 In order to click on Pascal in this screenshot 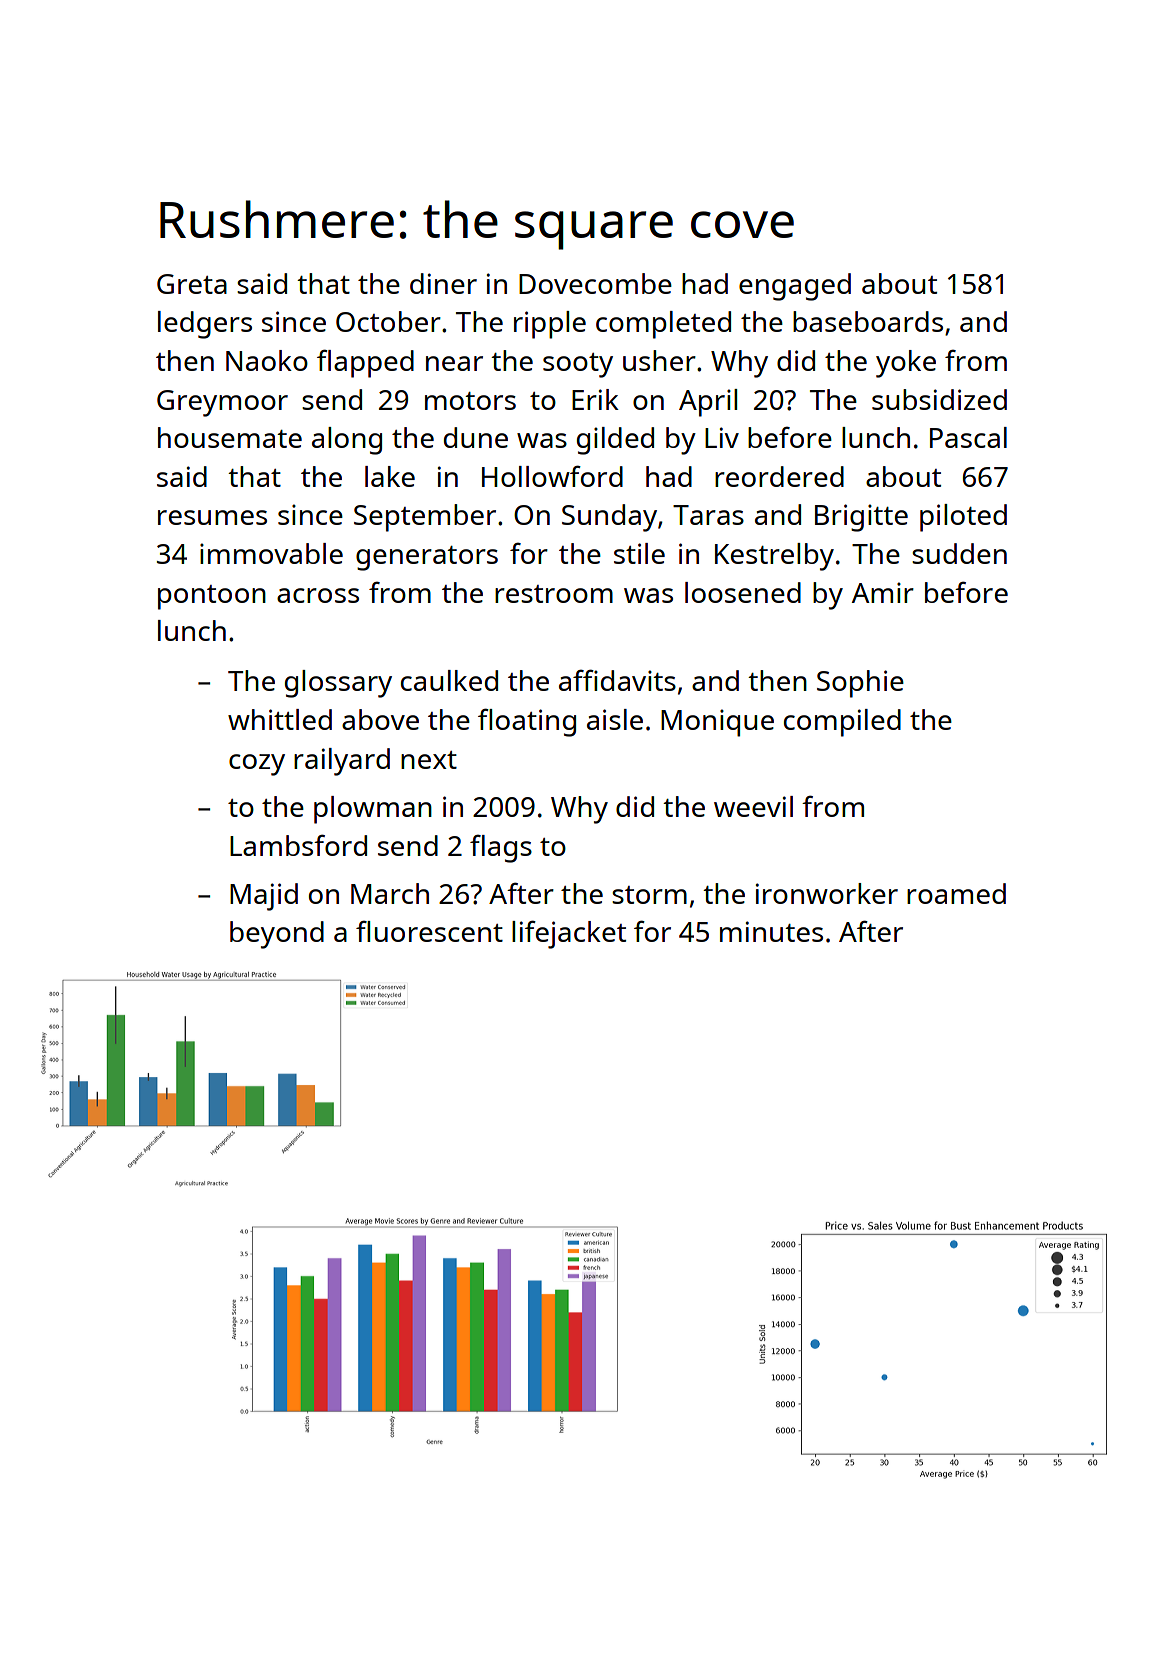, I will do `click(968, 437)`.
